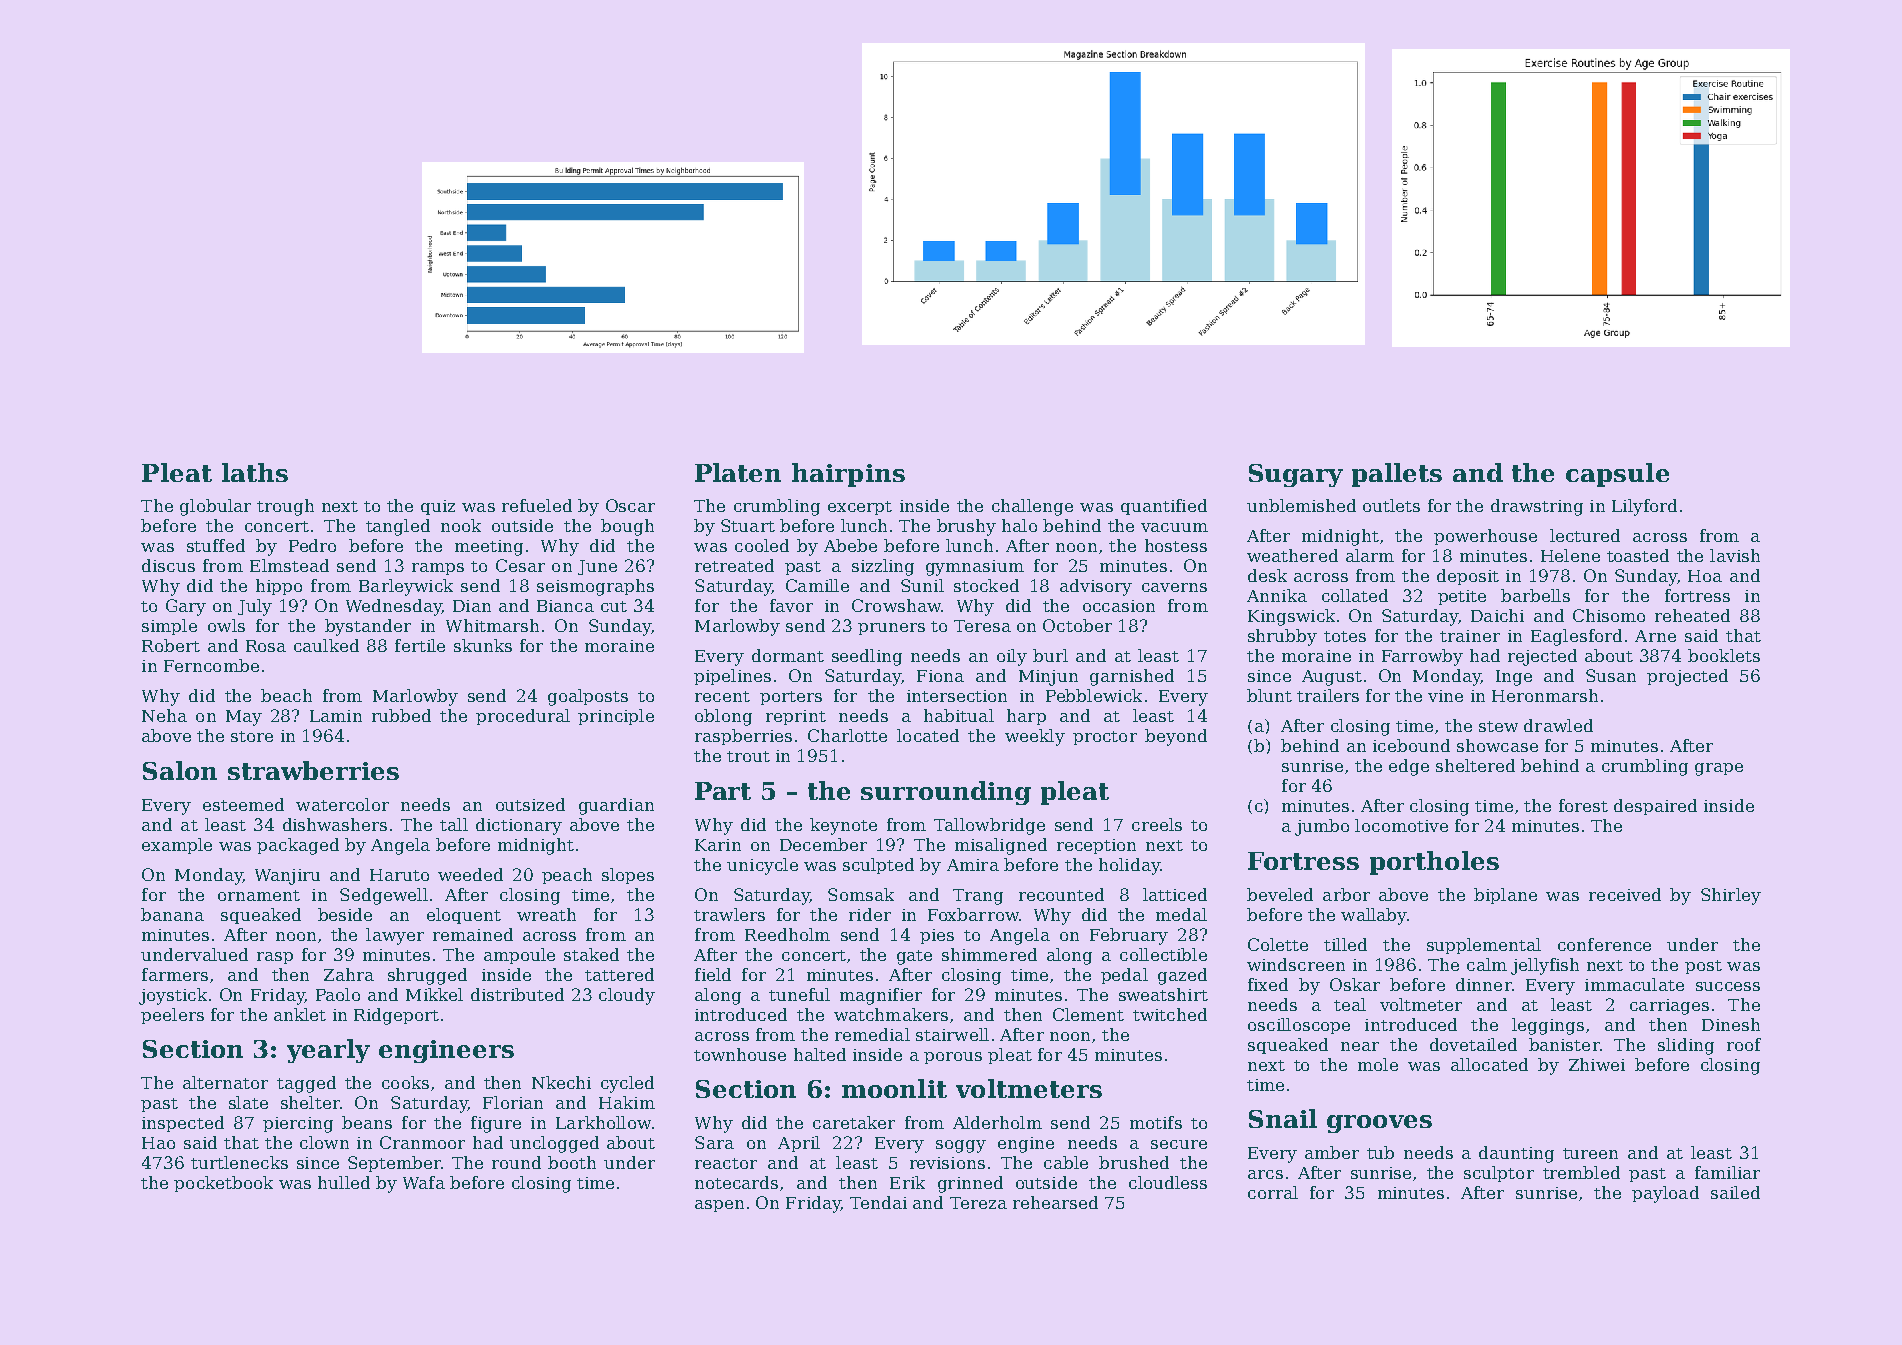  What do you see at coordinates (1035, 737) in the screenshot?
I see `weekly` at bounding box center [1035, 737].
